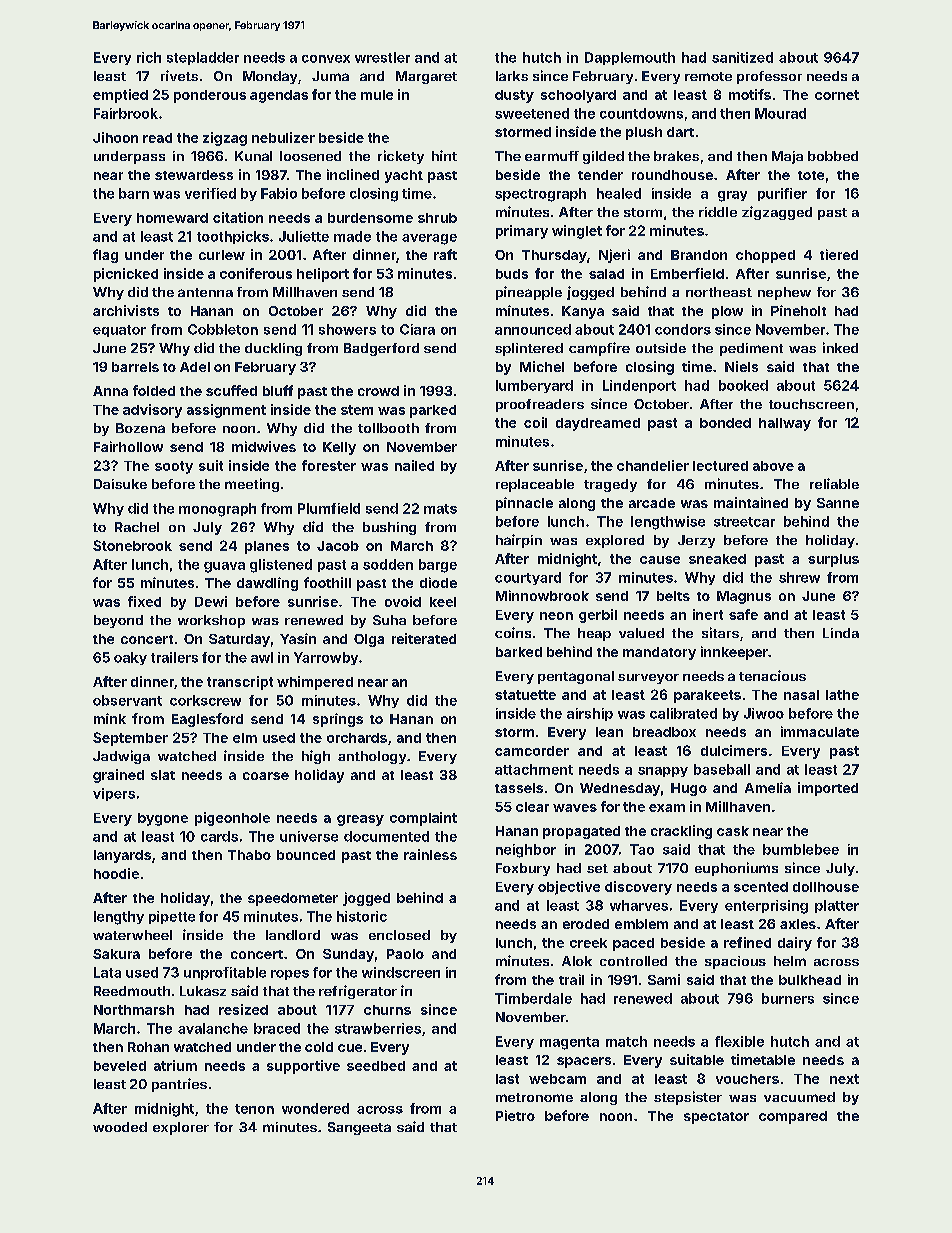 This screenshot has width=952, height=1233. What do you see at coordinates (742, 57) in the screenshot?
I see `sanitized` at bounding box center [742, 57].
